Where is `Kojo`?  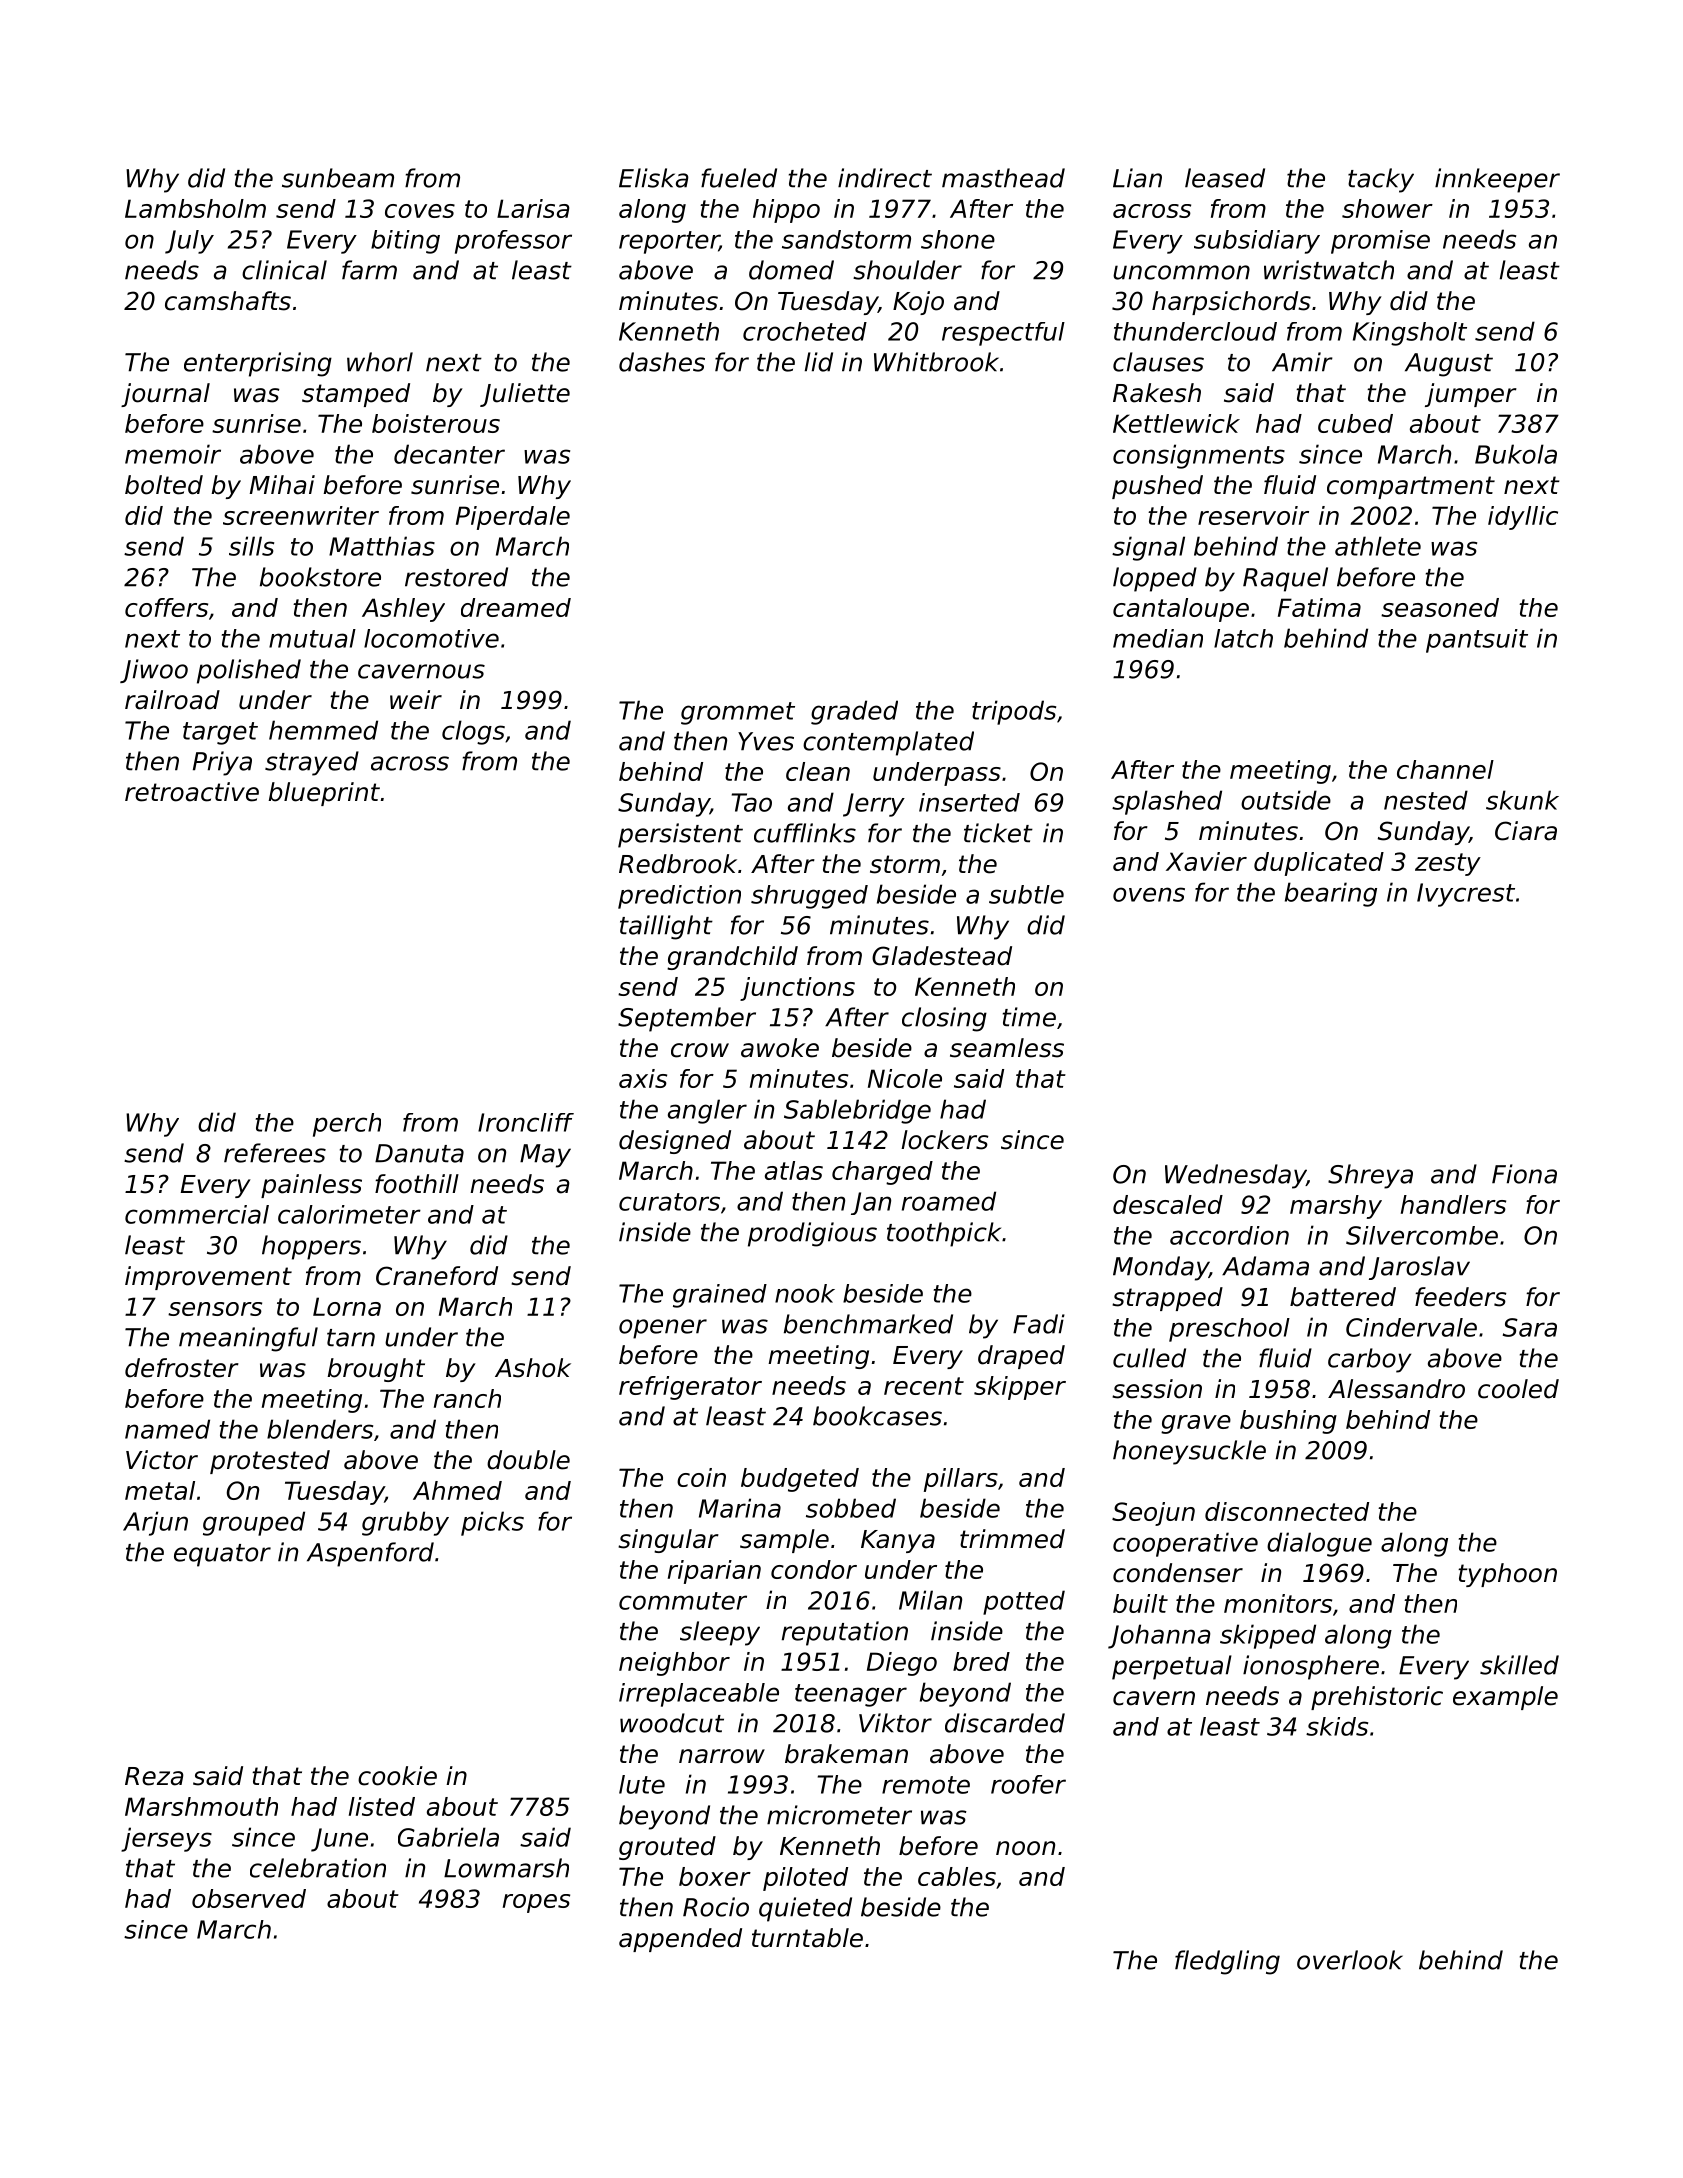
Kojo is located at coordinates (918, 303).
